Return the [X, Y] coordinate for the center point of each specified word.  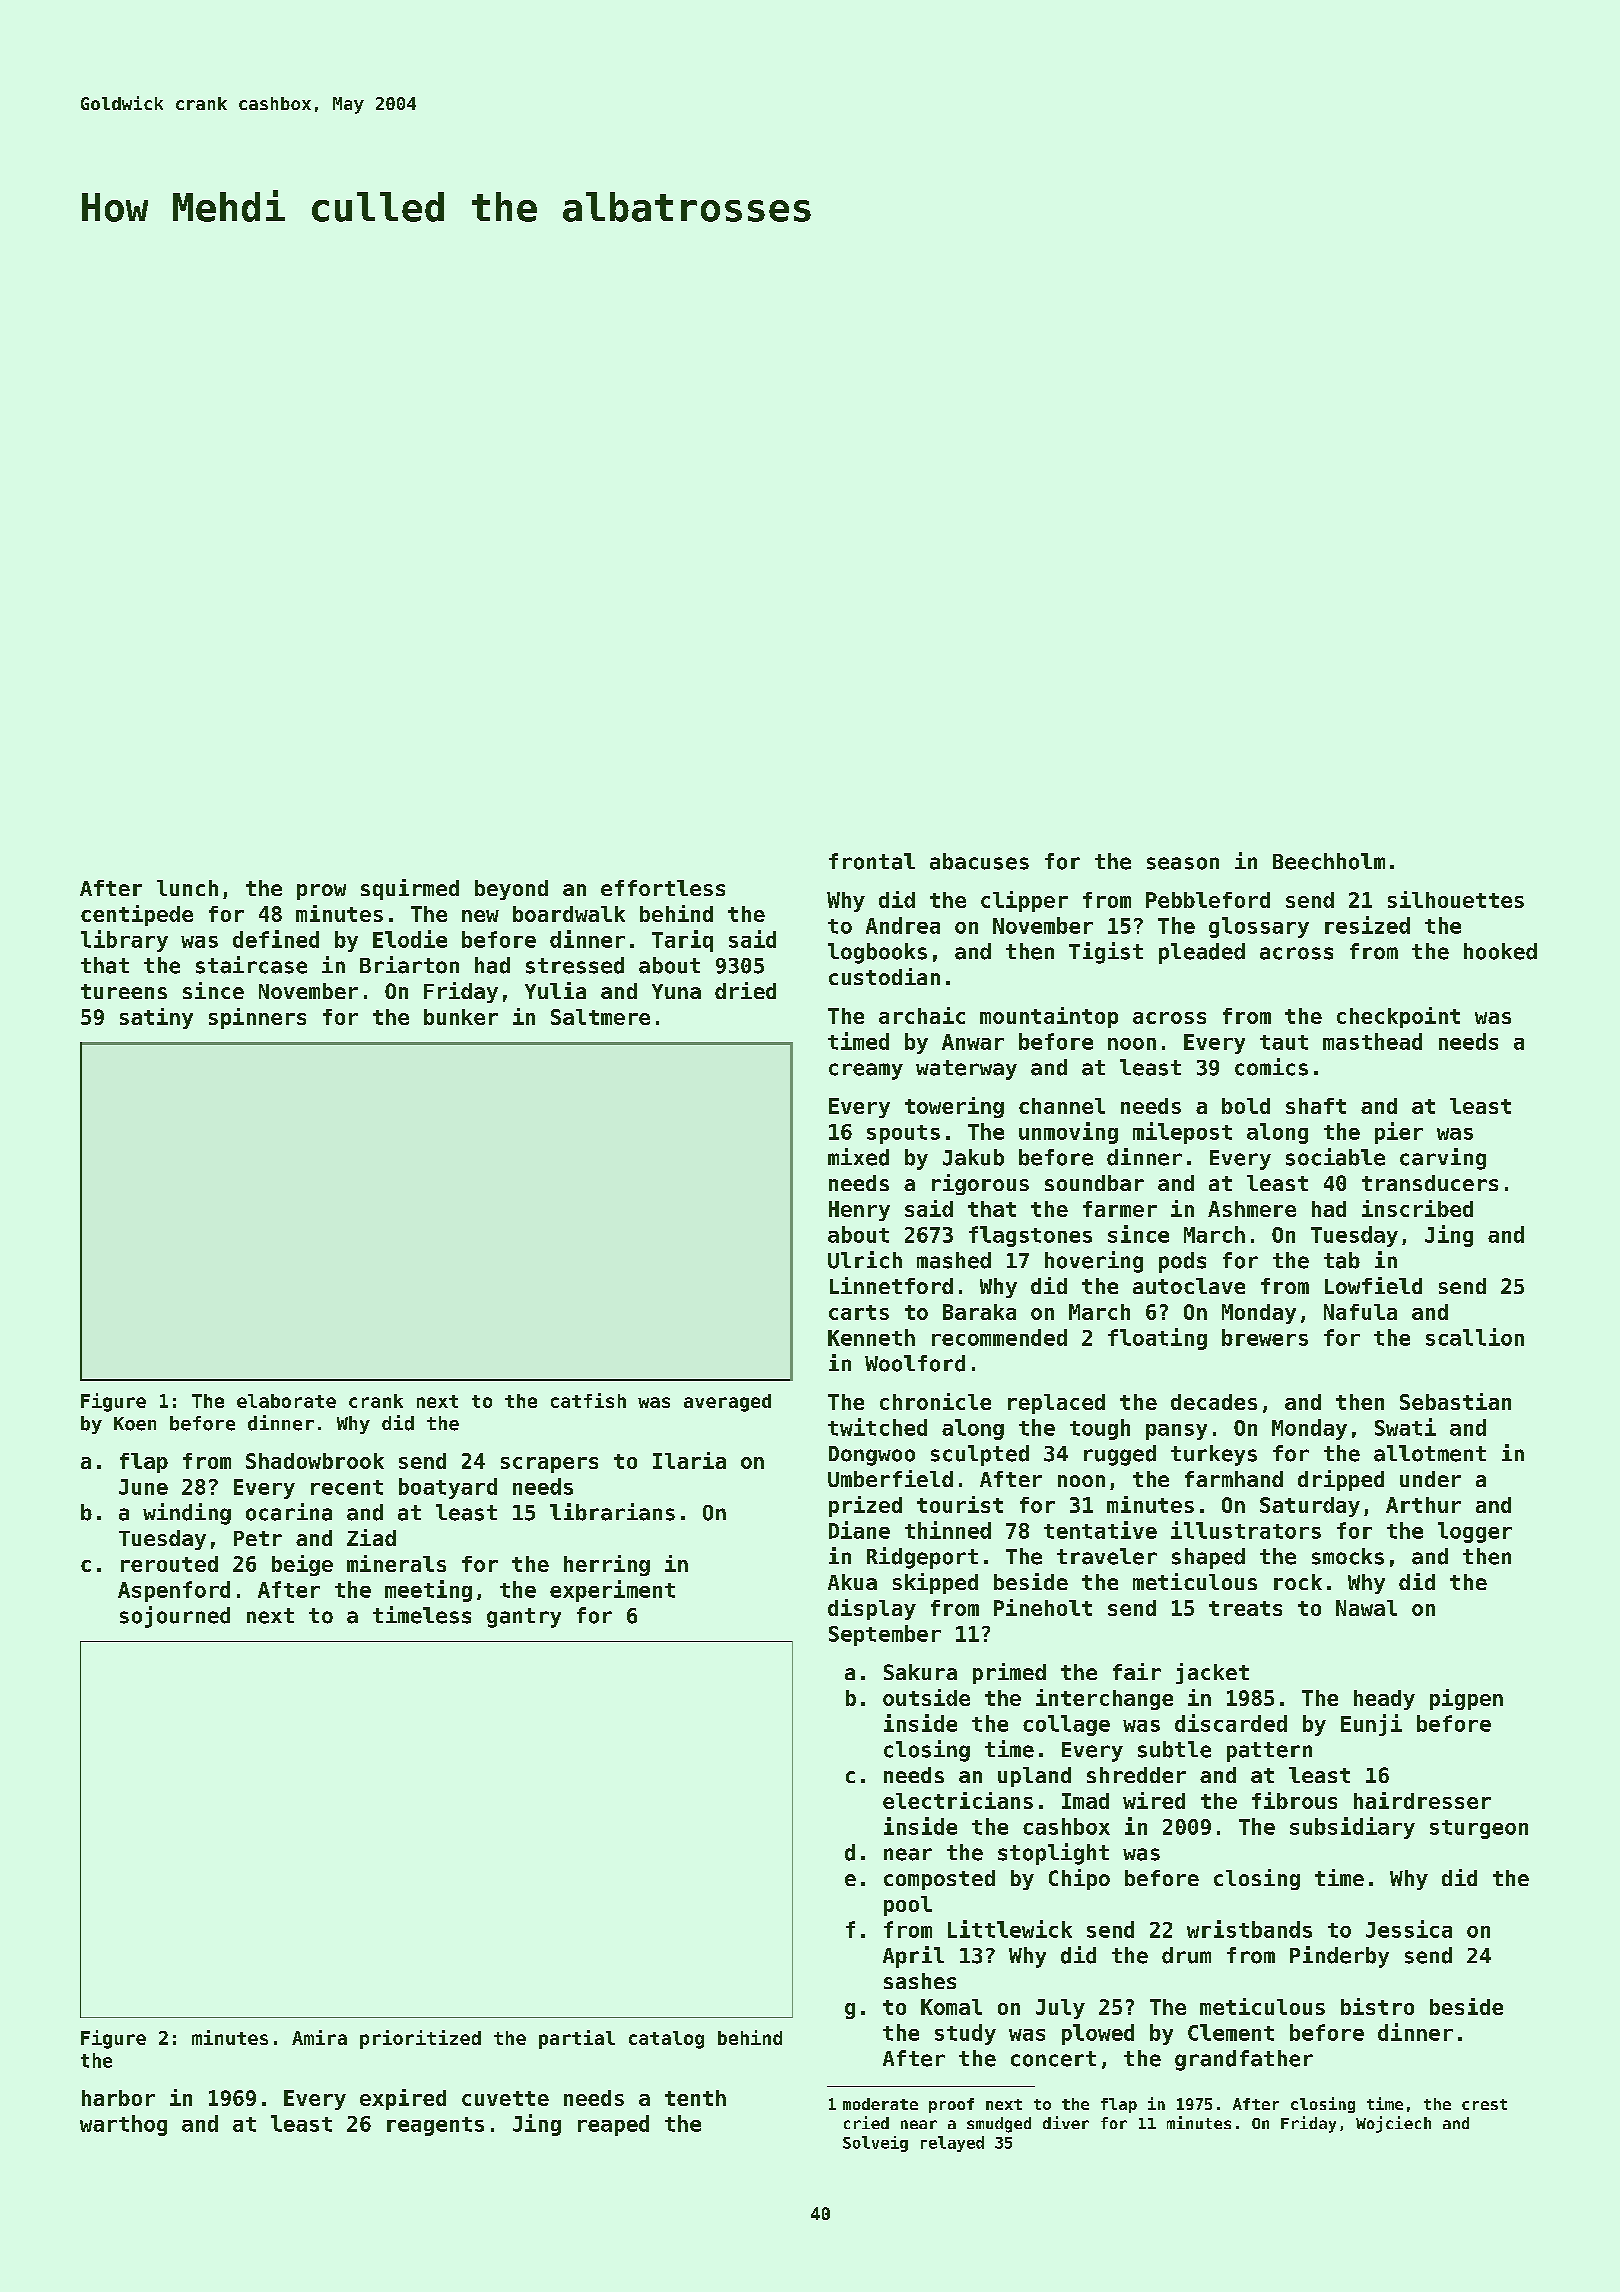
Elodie [410, 939]
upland [1034, 1777]
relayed [952, 2144]
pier [1399, 1133]
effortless [663, 888]
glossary [1259, 927]
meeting [428, 1591]
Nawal [1366, 1608]
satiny [156, 1018]
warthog [123, 2125]
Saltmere [600, 1017]
